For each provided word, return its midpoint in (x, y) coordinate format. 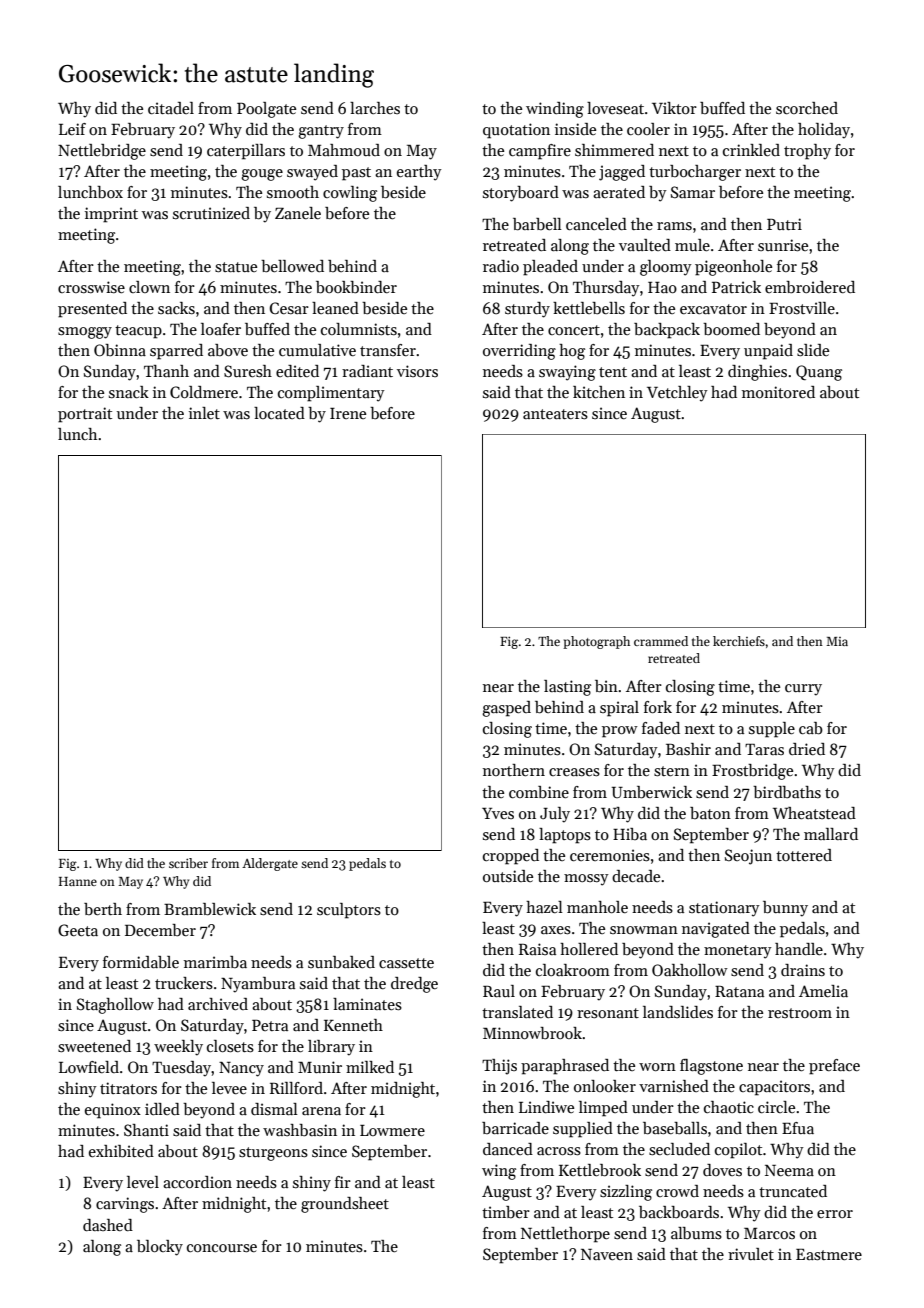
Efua (798, 1128)
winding (555, 110)
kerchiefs (739, 641)
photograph (596, 642)
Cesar (289, 308)
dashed (108, 1225)
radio (501, 266)
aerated (619, 192)
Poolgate (266, 110)
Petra (270, 1025)
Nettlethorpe (565, 1235)
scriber (188, 863)
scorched (807, 108)
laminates (367, 1004)
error (835, 1214)
